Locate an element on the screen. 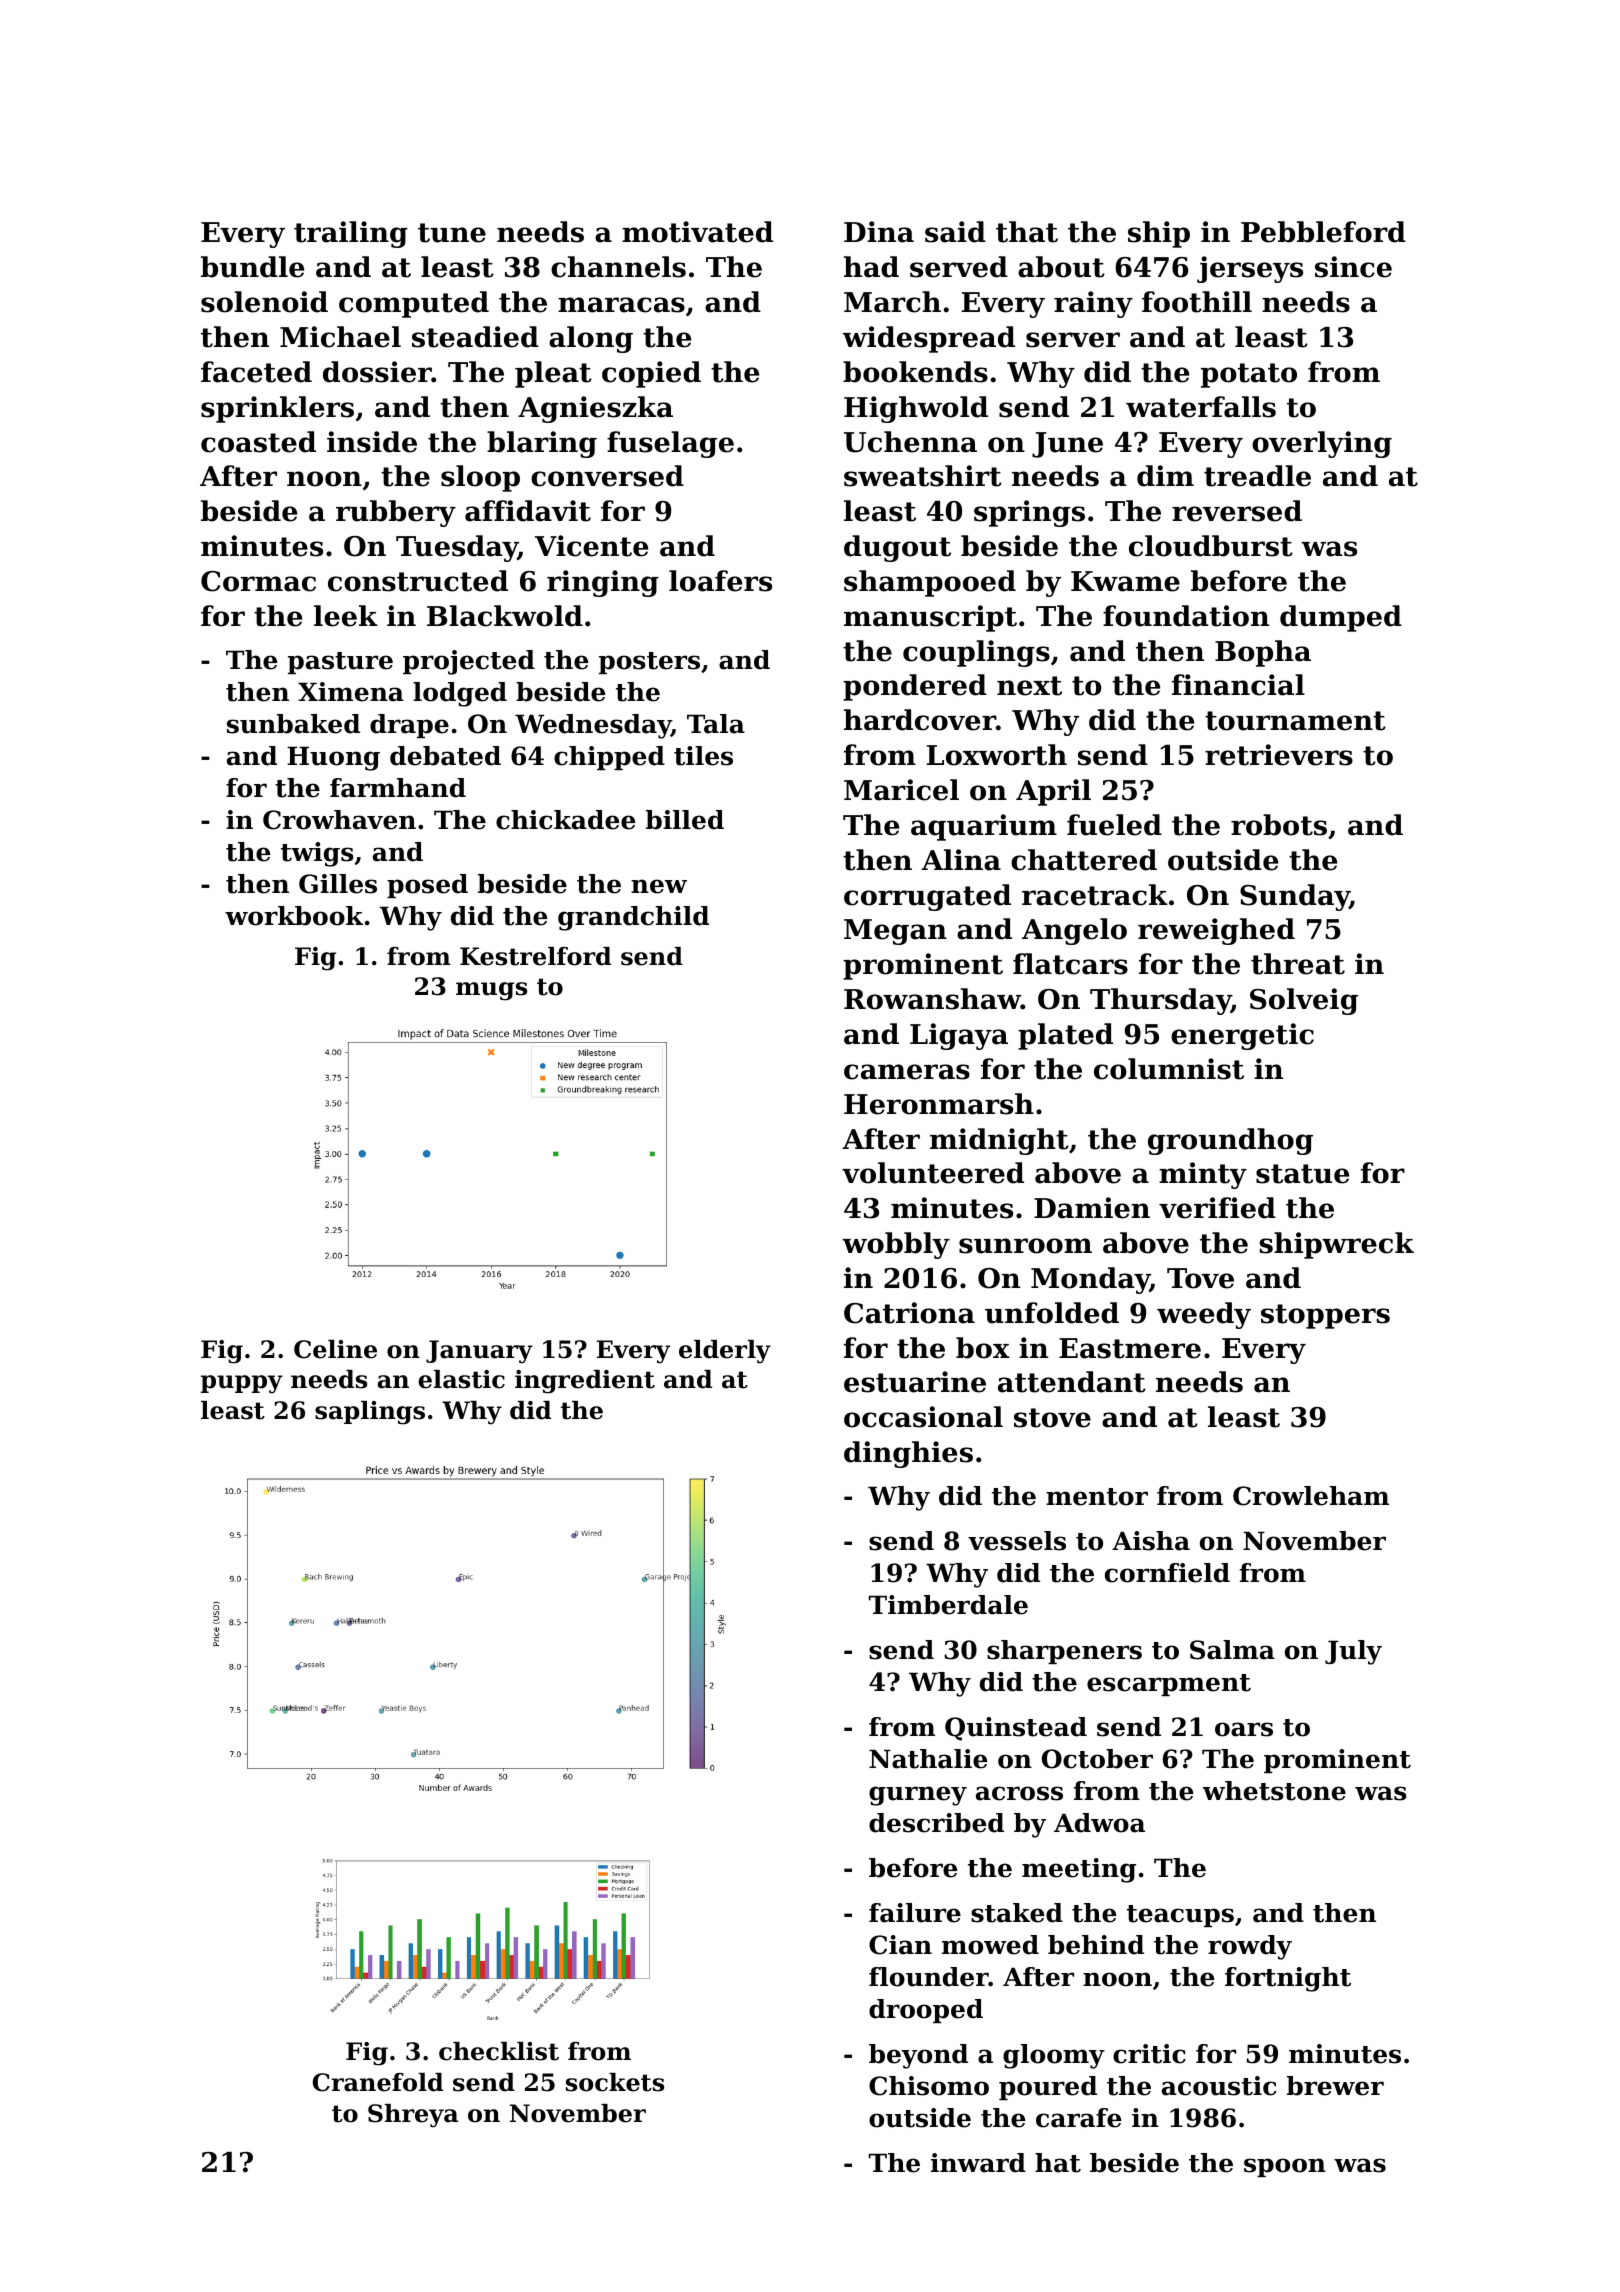  mugs is located at coordinates (491, 991).
